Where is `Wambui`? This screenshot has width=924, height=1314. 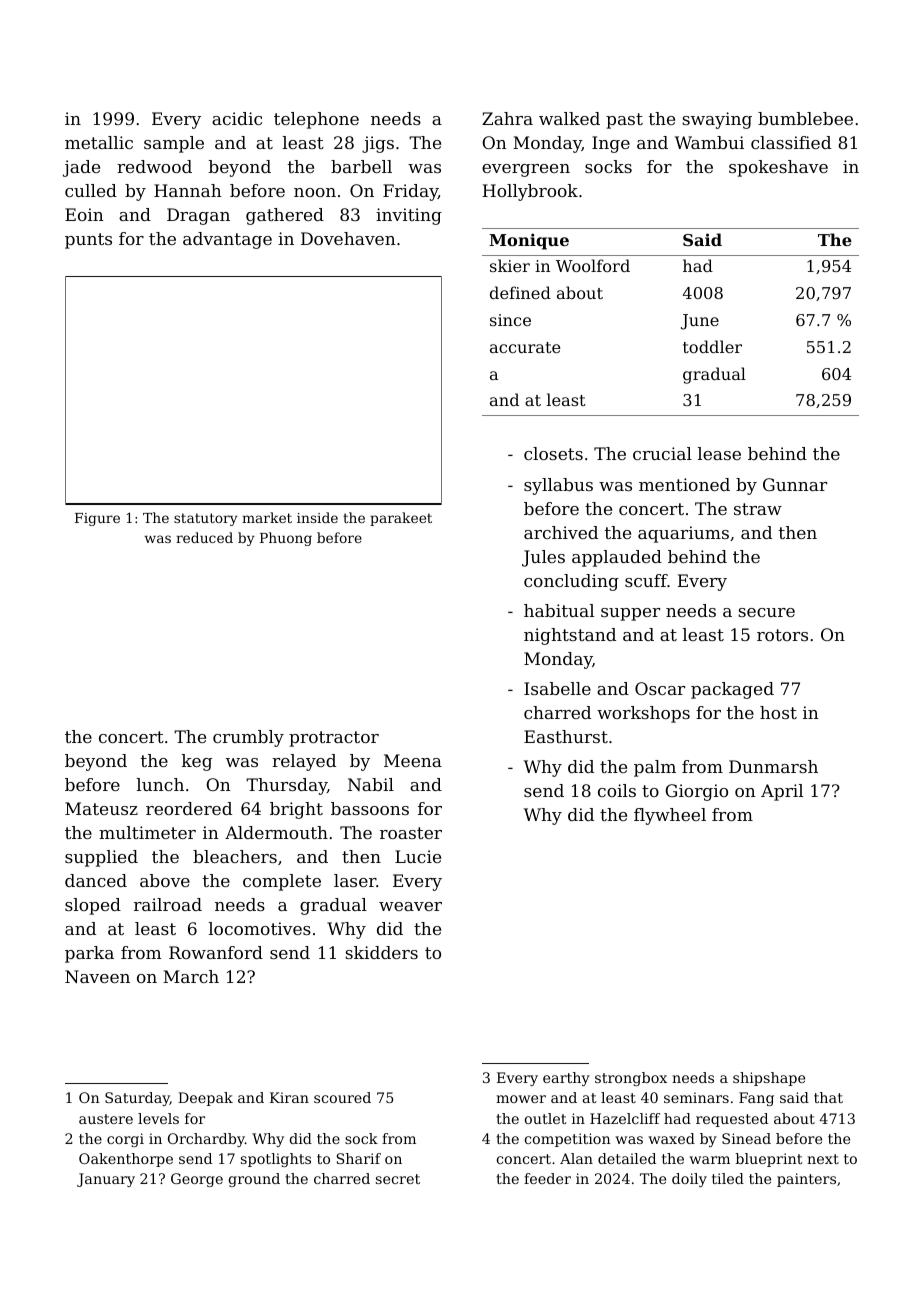 Wambui is located at coordinates (709, 142).
